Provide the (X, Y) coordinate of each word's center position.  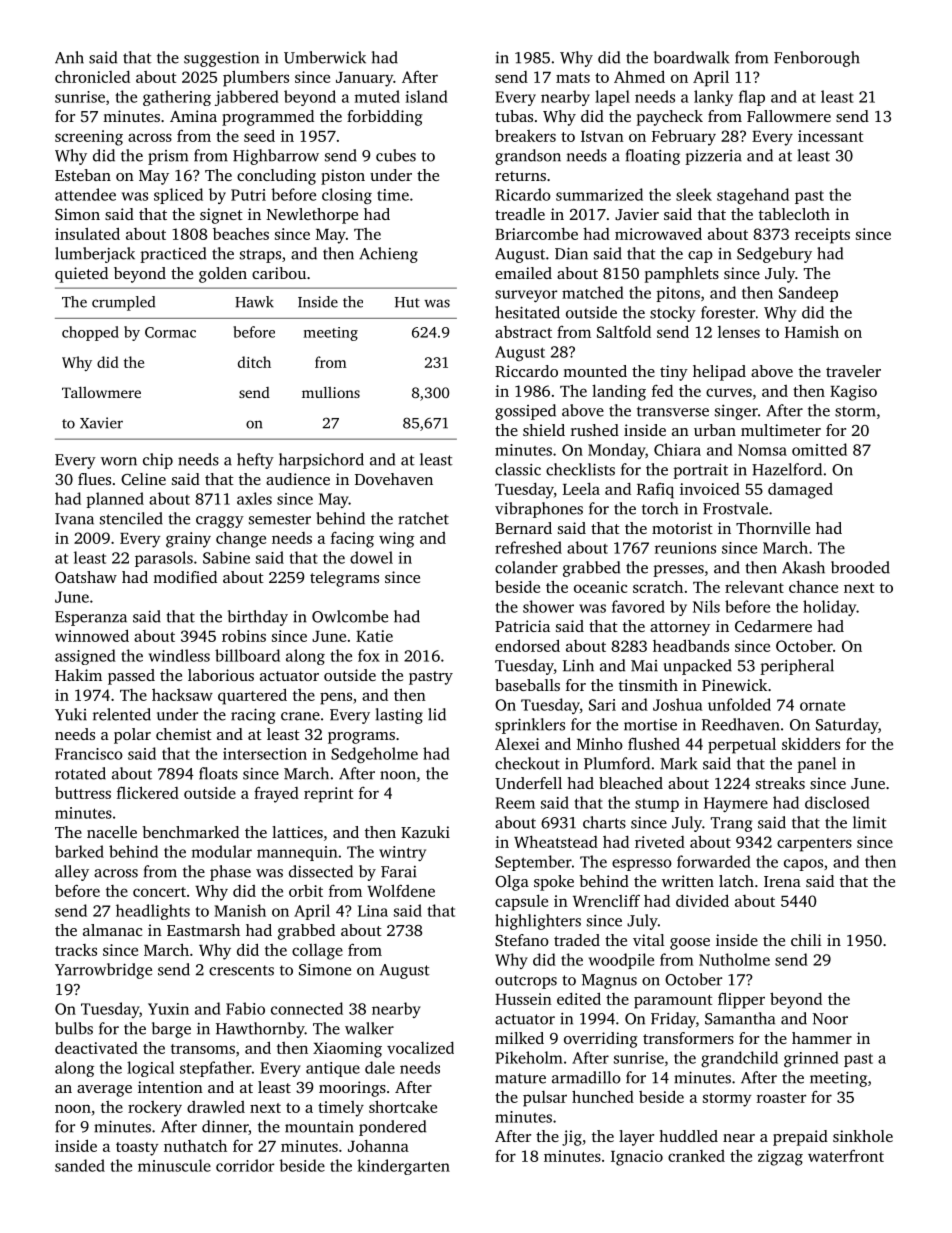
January (364, 79)
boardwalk (691, 57)
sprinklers (530, 726)
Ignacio (637, 1158)
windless (179, 655)
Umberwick (325, 57)
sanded (80, 1165)
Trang (732, 824)
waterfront (846, 1155)
